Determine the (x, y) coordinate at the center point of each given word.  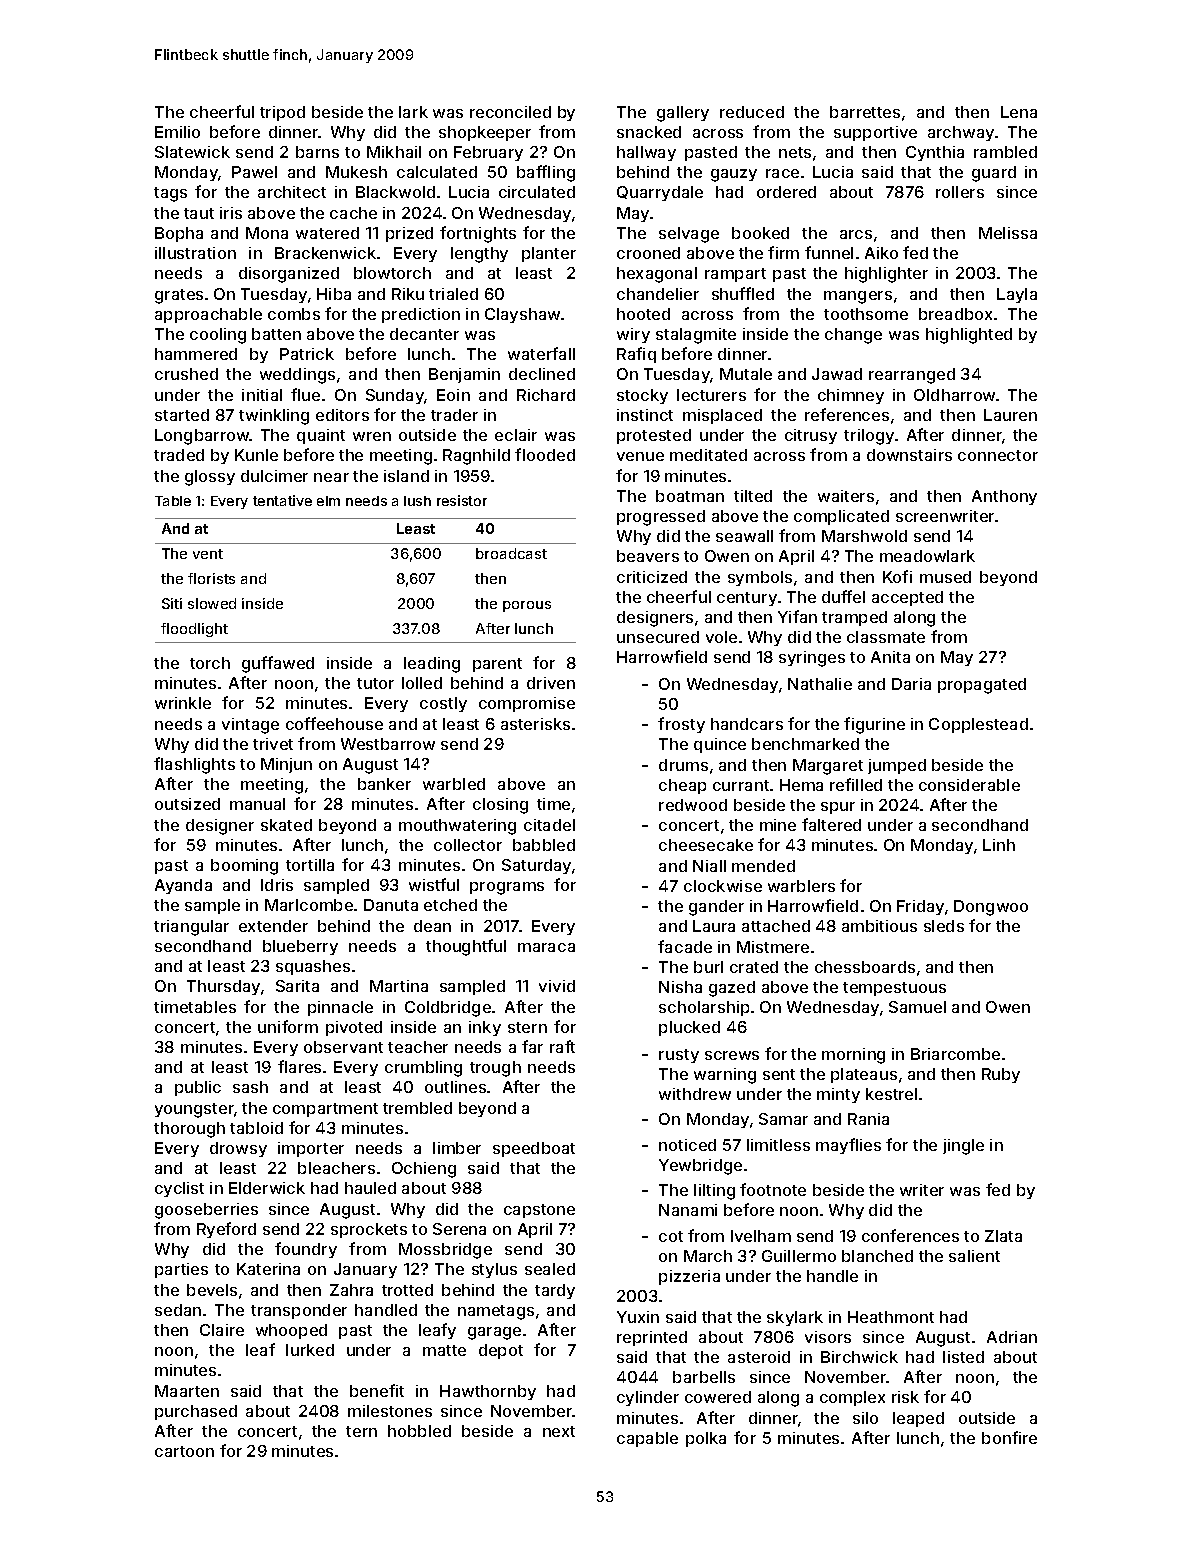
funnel (829, 252)
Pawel (254, 172)
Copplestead (978, 725)
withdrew (695, 1094)
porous (527, 606)
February (488, 153)
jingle (963, 1147)
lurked (310, 1350)
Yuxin (638, 1317)
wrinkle (183, 703)
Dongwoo (991, 908)
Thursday (223, 987)
